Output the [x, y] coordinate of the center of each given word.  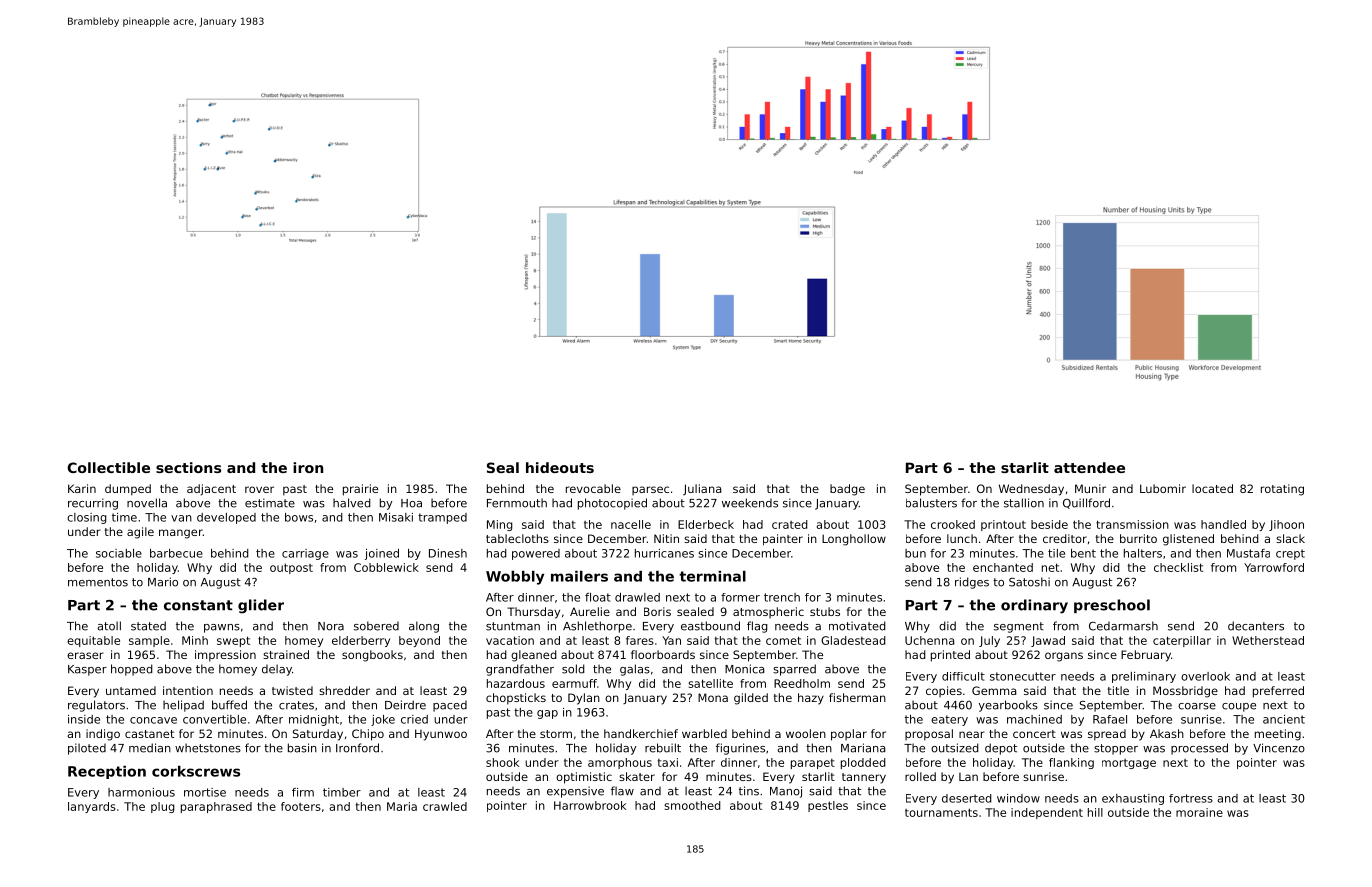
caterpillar [1182, 641]
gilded [751, 699]
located [1212, 488]
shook [502, 762]
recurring [93, 504]
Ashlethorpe [597, 627]
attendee [1089, 467]
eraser [85, 655]
